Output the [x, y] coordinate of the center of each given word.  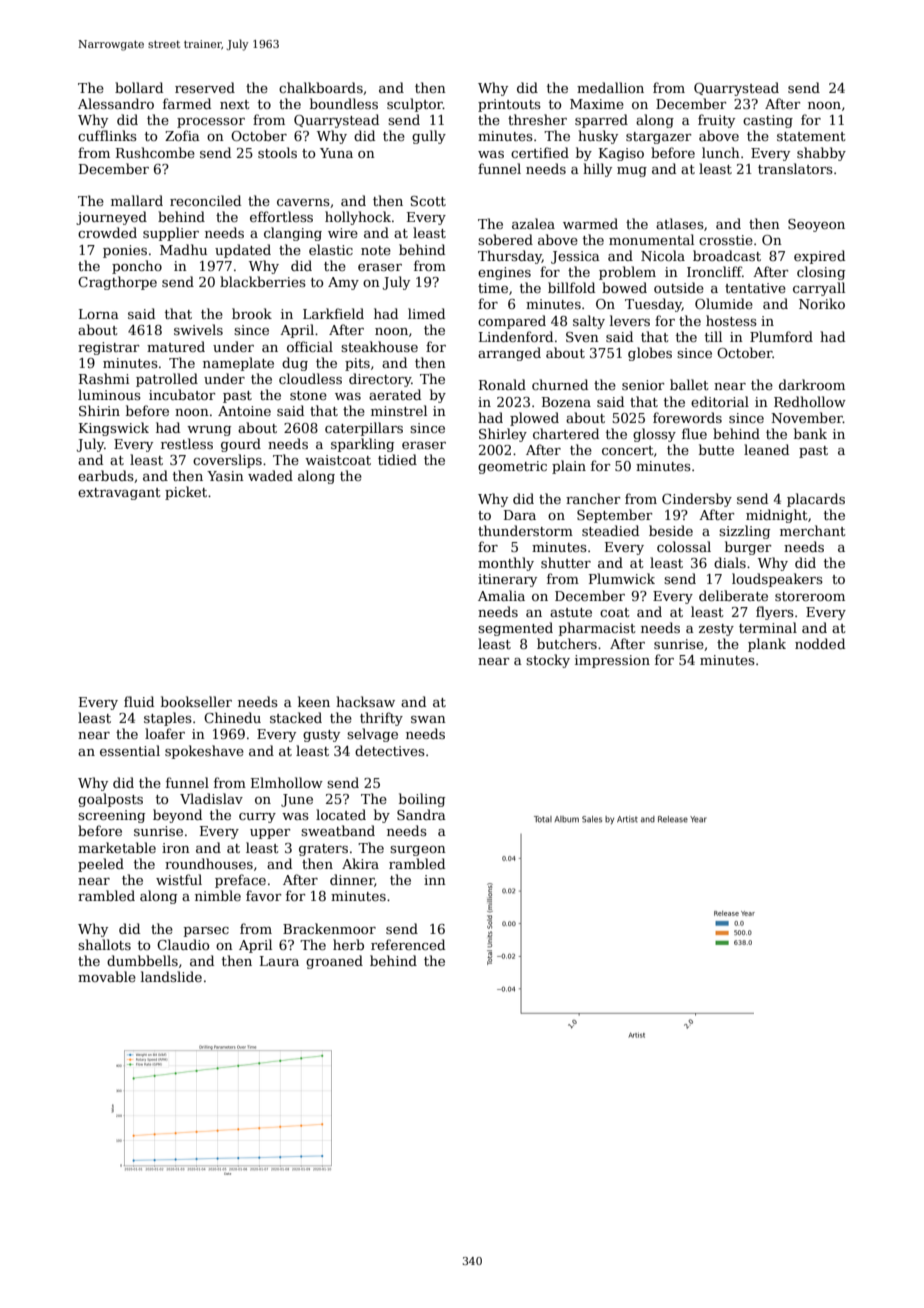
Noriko [822, 303]
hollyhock [358, 218]
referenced [408, 944]
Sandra [421, 814]
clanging [293, 234]
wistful [179, 879]
